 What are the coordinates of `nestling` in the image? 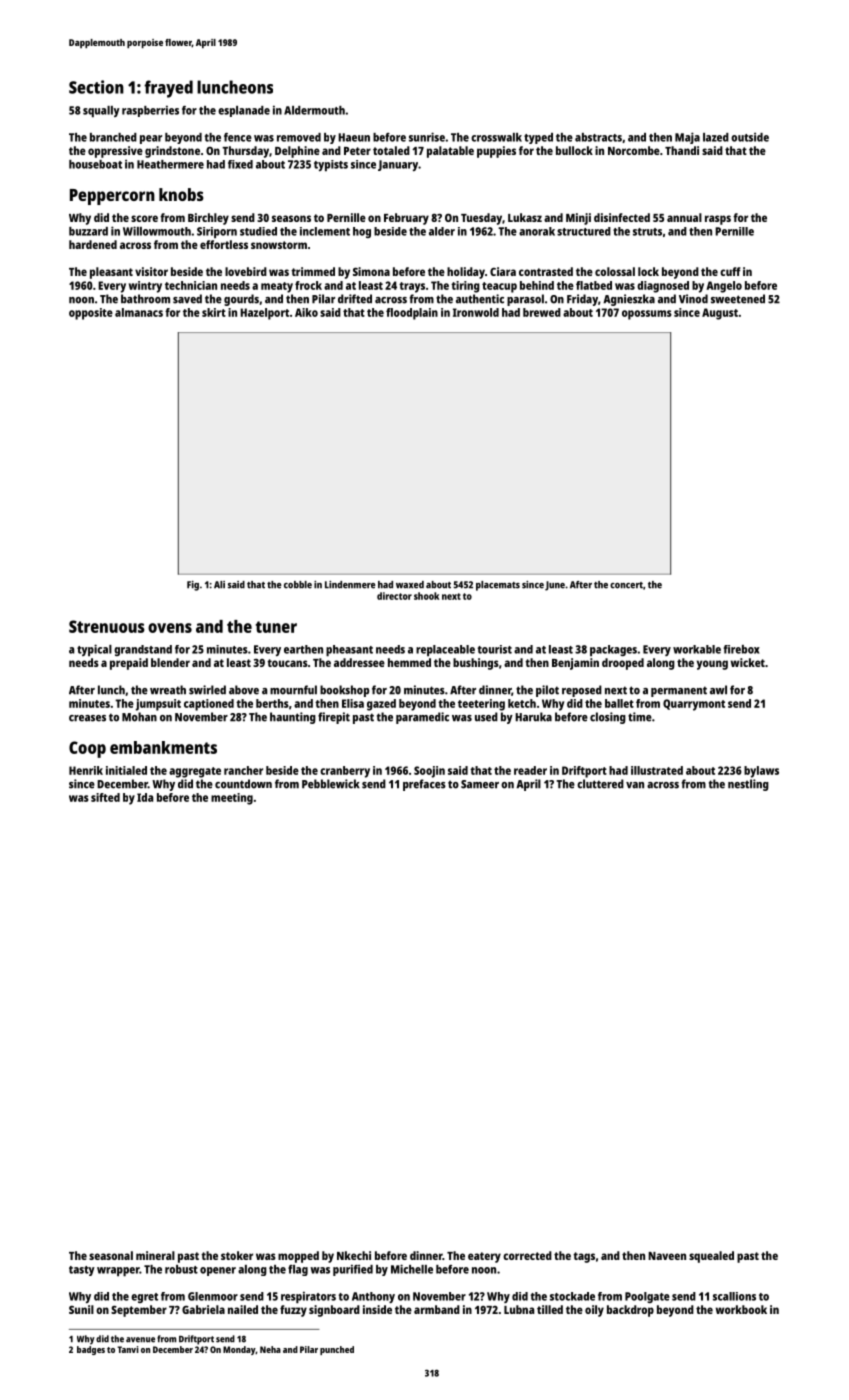 It's located at (748, 785).
